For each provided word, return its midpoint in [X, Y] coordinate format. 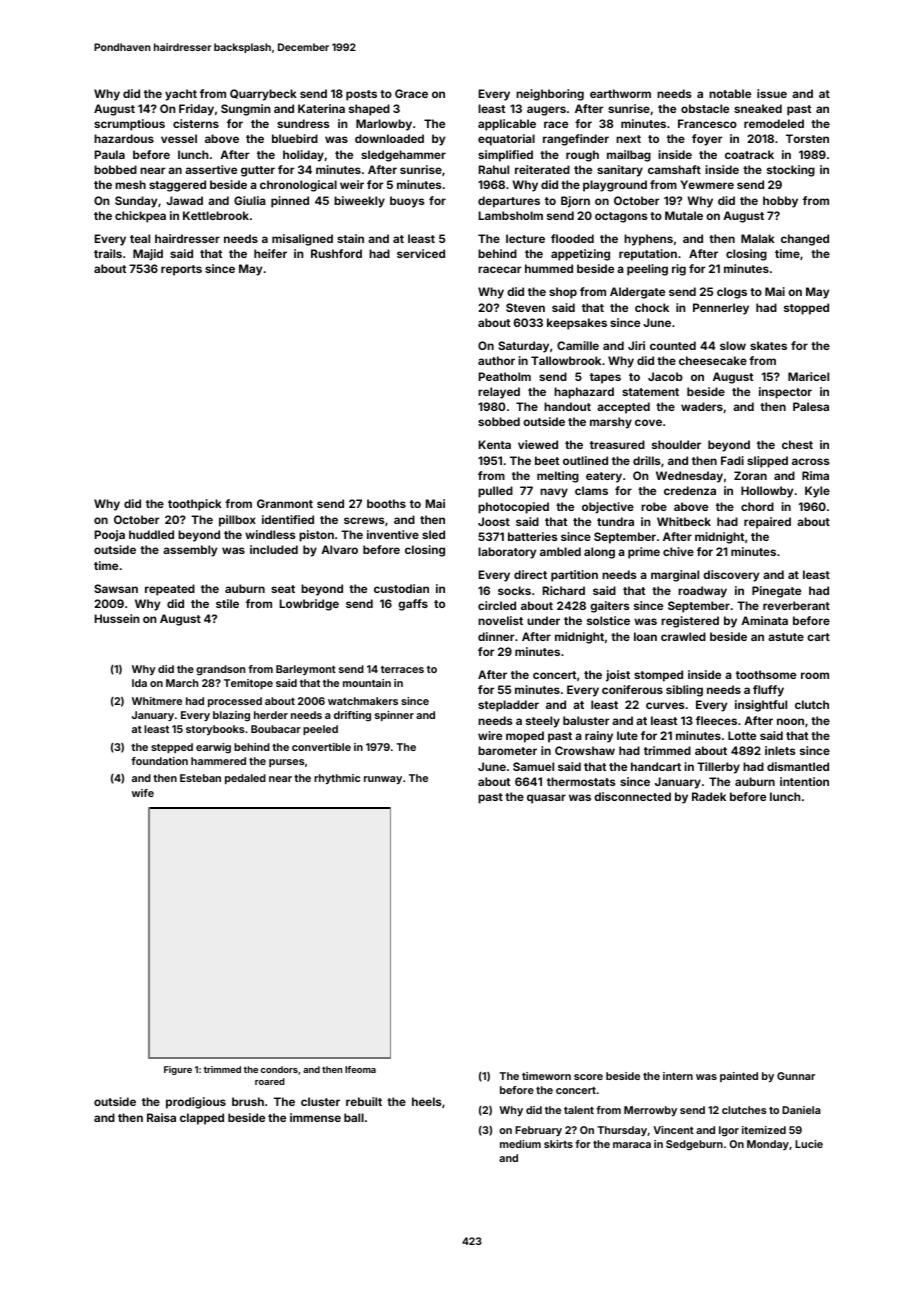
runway [383, 780]
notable [730, 93]
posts [361, 95]
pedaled [245, 779]
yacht [181, 95]
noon [790, 721]
